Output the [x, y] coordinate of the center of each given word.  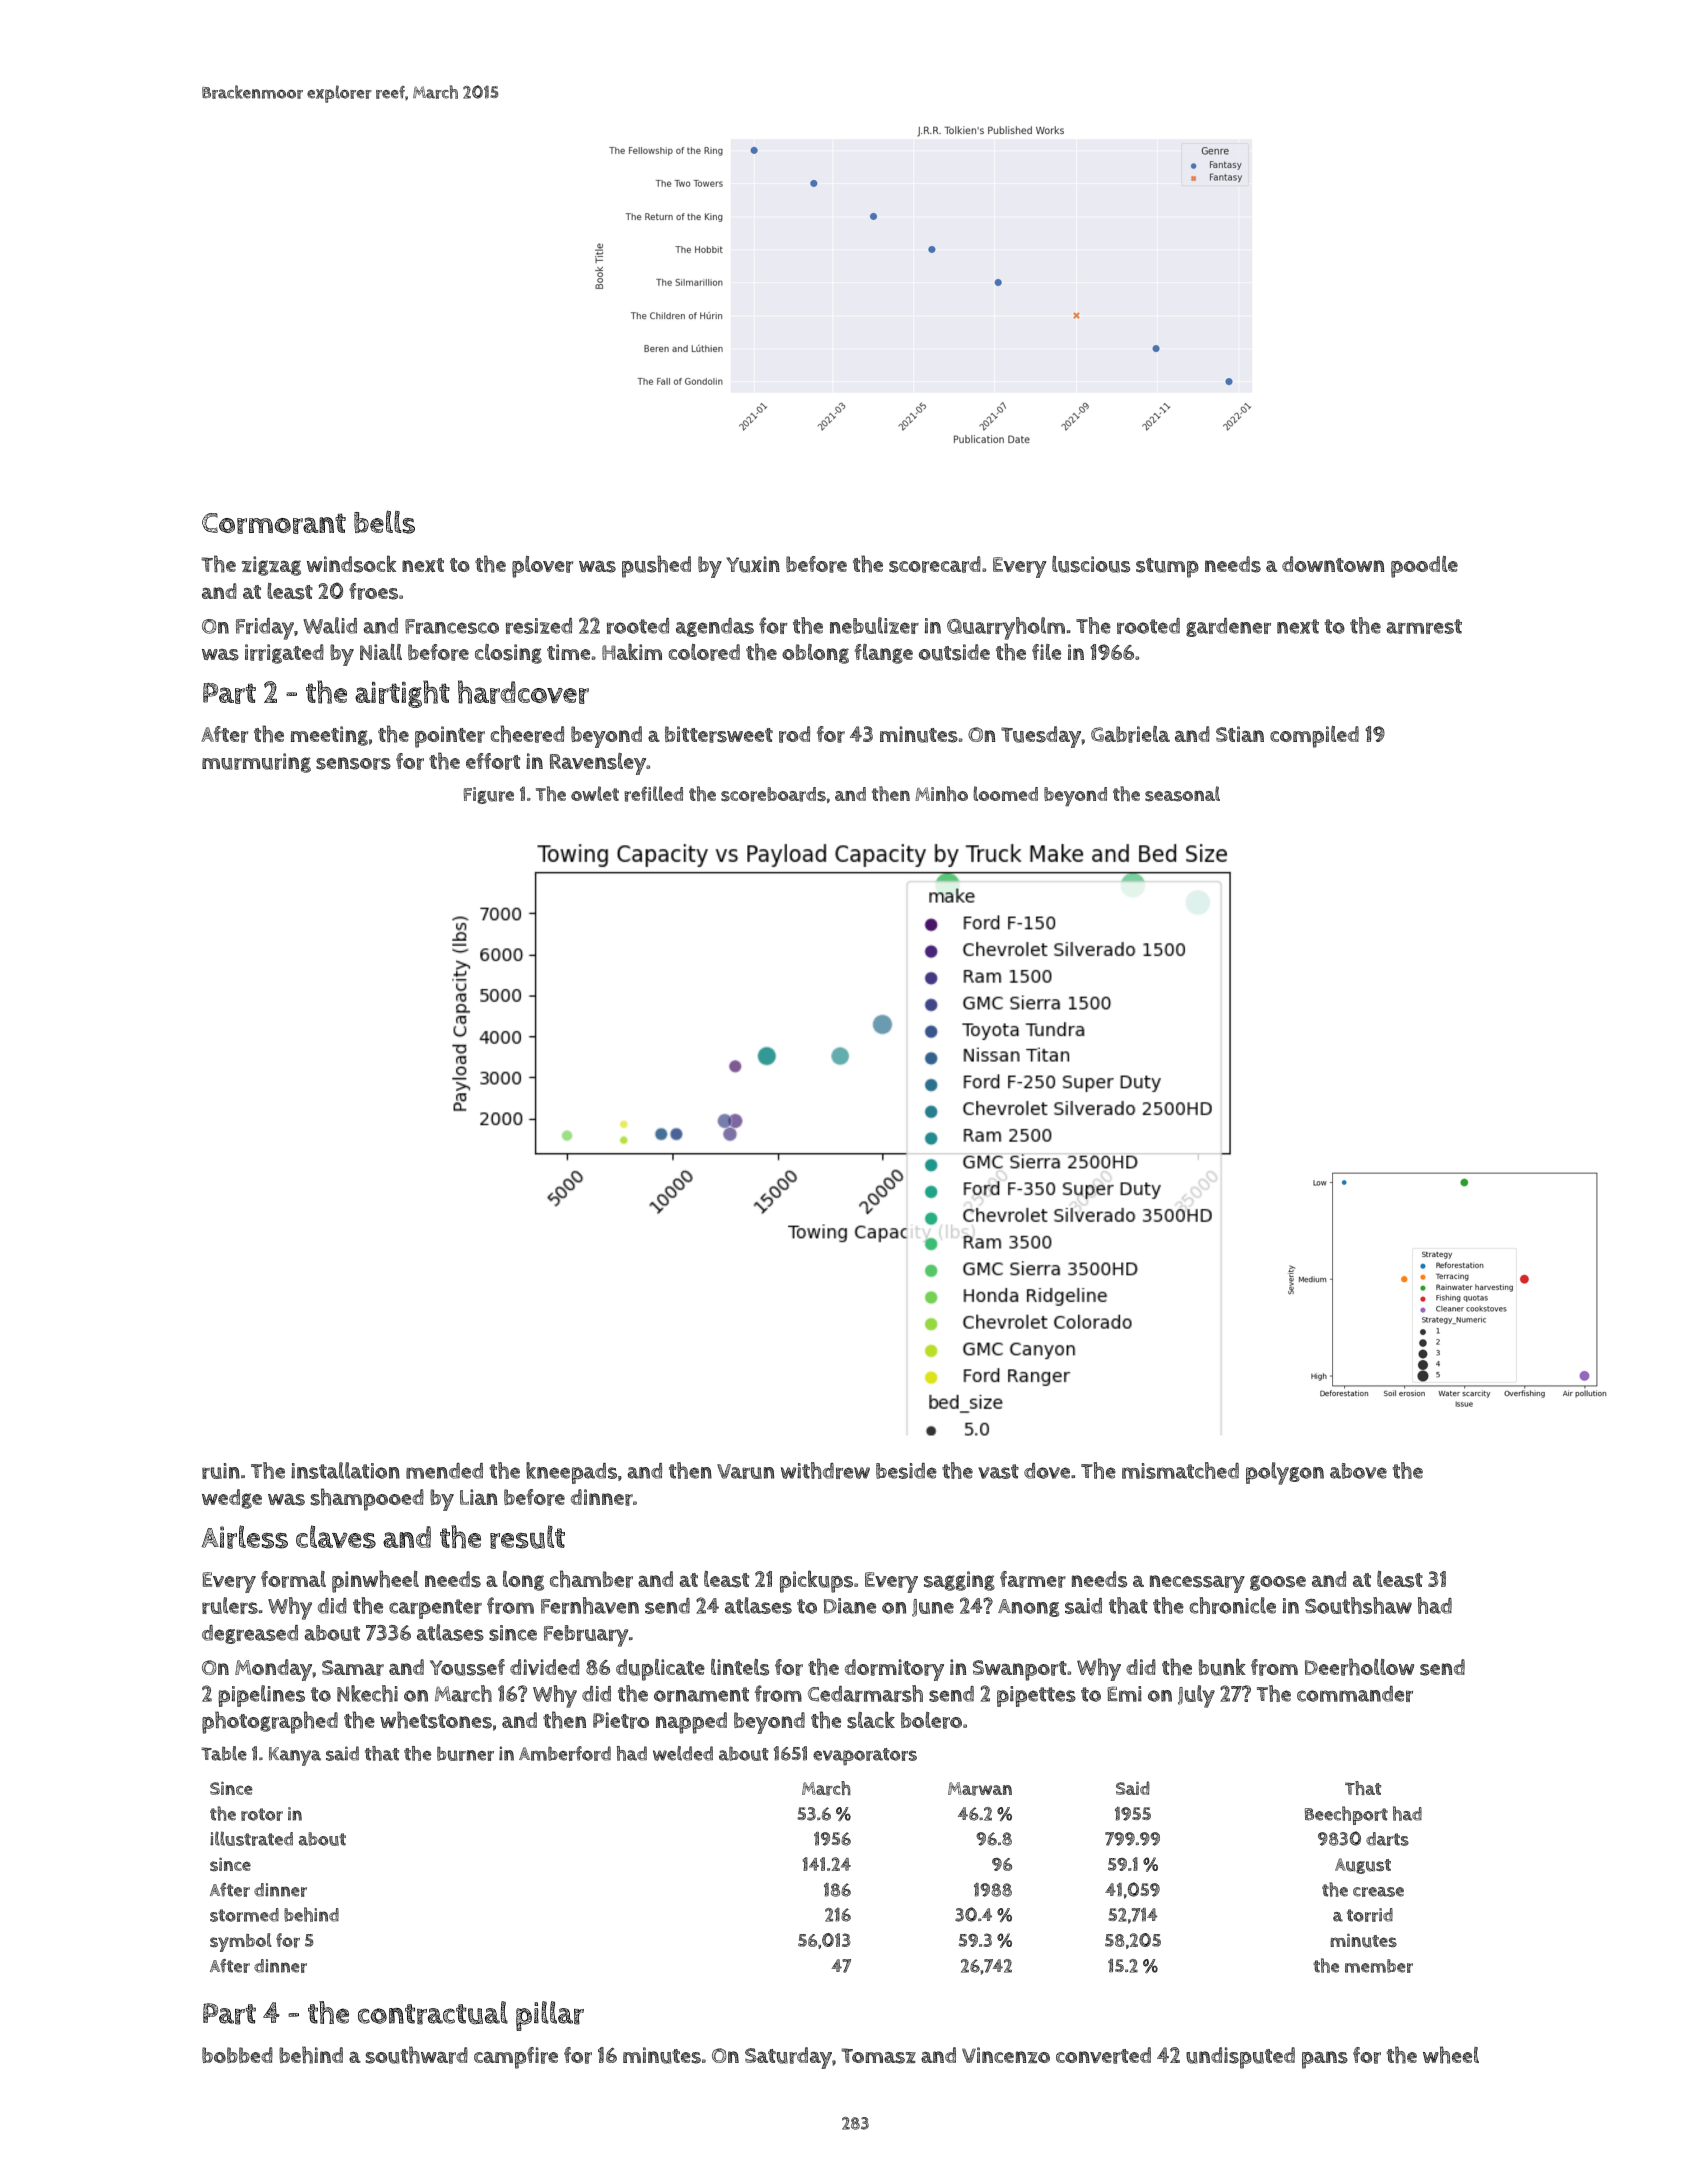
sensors [353, 763]
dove [1047, 1471]
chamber [591, 1579]
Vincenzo [1006, 2055]
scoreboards [773, 794]
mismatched [1180, 1470]
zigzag [271, 566]
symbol [241, 1942]
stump [1167, 568]
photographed [270, 1722]
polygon [1285, 1473]
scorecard [935, 564]
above [1358, 1471]
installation [345, 1470]
